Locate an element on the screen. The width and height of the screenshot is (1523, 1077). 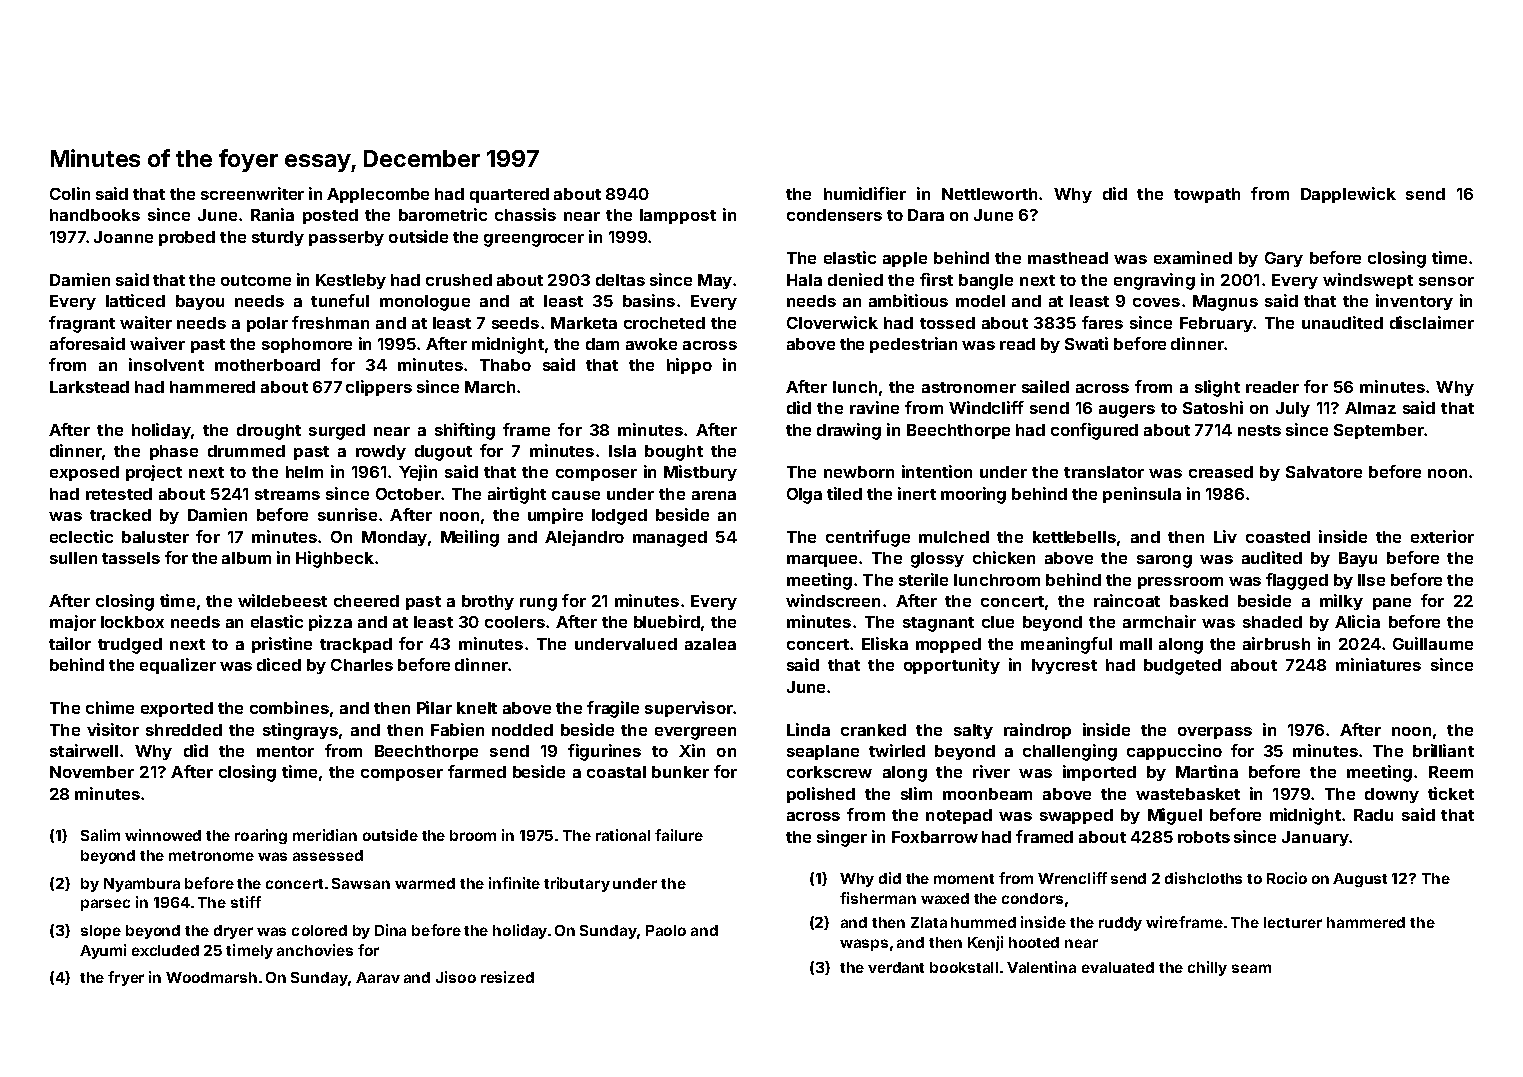
humidifier is located at coordinates (865, 193).
